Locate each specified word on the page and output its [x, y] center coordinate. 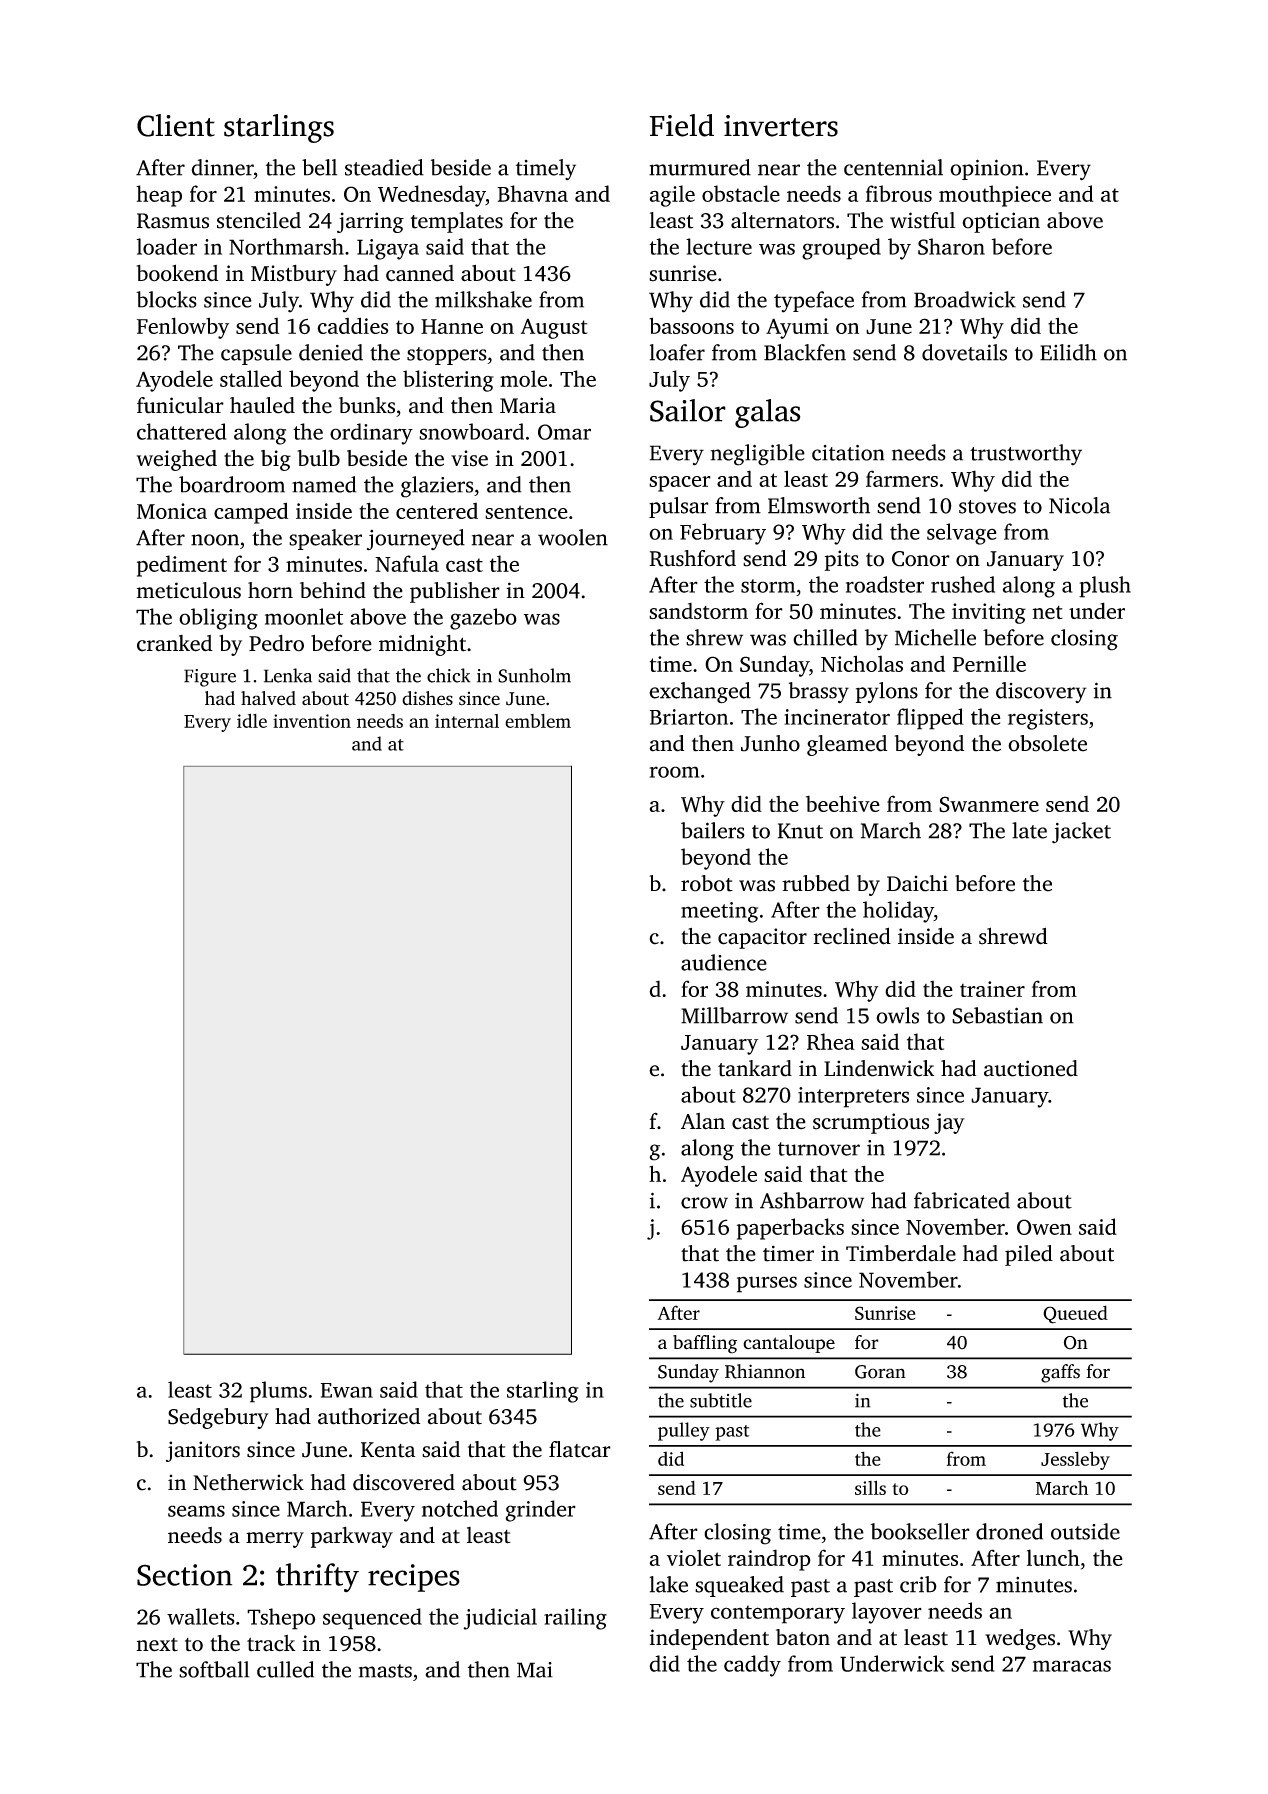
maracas [1072, 1666]
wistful [922, 220]
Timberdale [901, 1253]
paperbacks [790, 1229]
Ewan [347, 1390]
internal [467, 721]
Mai [535, 1670]
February [723, 534]
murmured [700, 167]
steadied [384, 167]
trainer [992, 989]
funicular [180, 405]
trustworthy [1026, 455]
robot [707, 883]
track [271, 1643]
